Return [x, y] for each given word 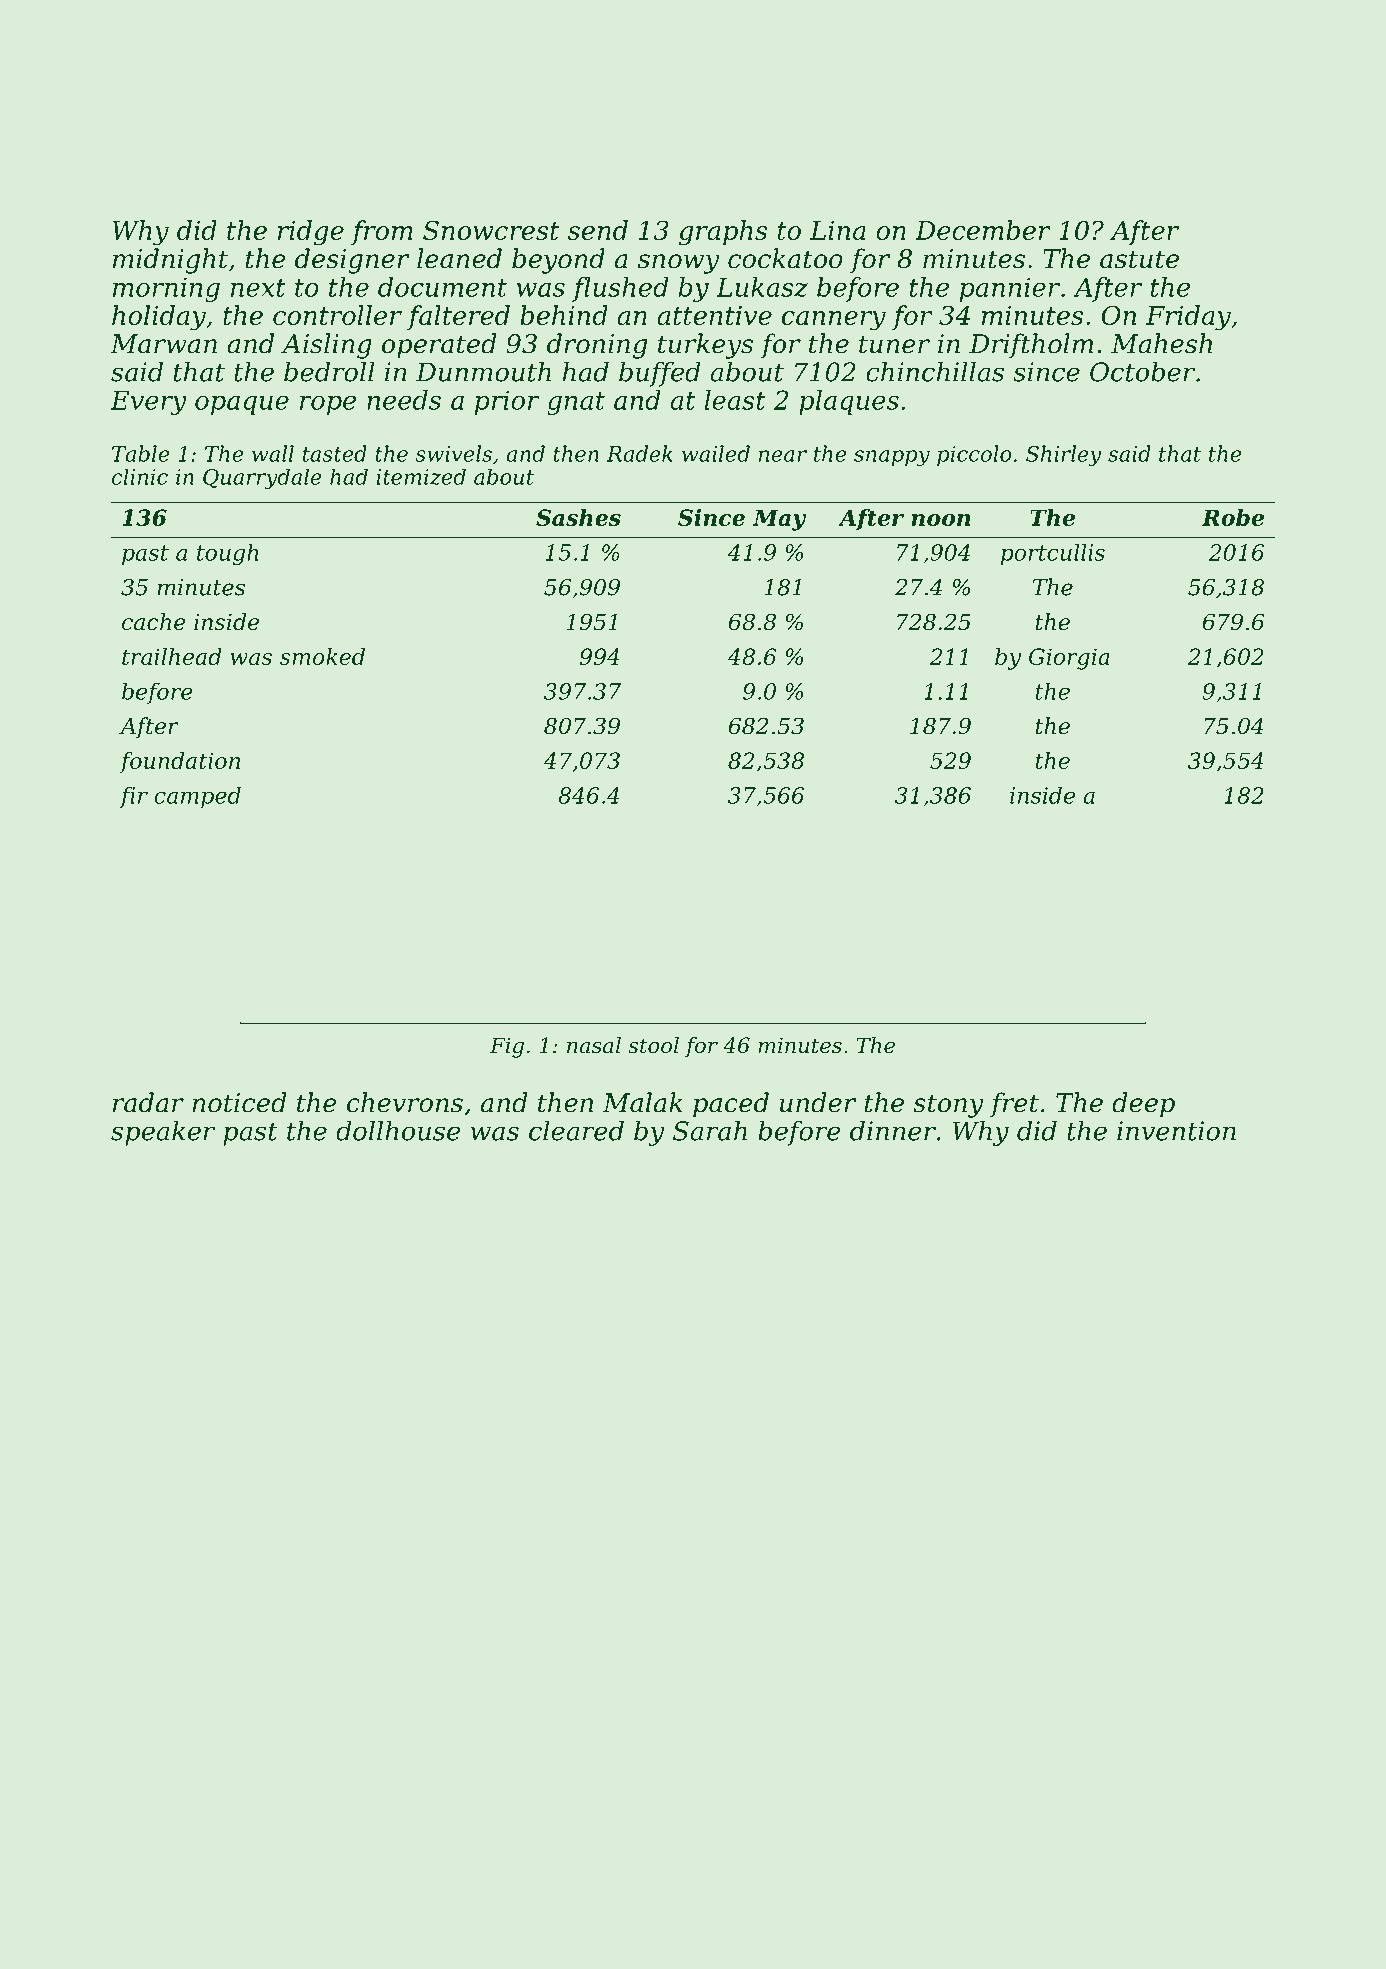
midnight [170, 261]
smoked [322, 656]
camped [197, 797]
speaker [163, 1133]
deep [1143, 1105]
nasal [594, 1045]
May [779, 520]
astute [1139, 259]
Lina [838, 230]
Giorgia [1069, 659]
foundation [180, 762]
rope [328, 405]
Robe [1233, 517]
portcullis [1053, 554]
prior [507, 402]
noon [940, 520]
